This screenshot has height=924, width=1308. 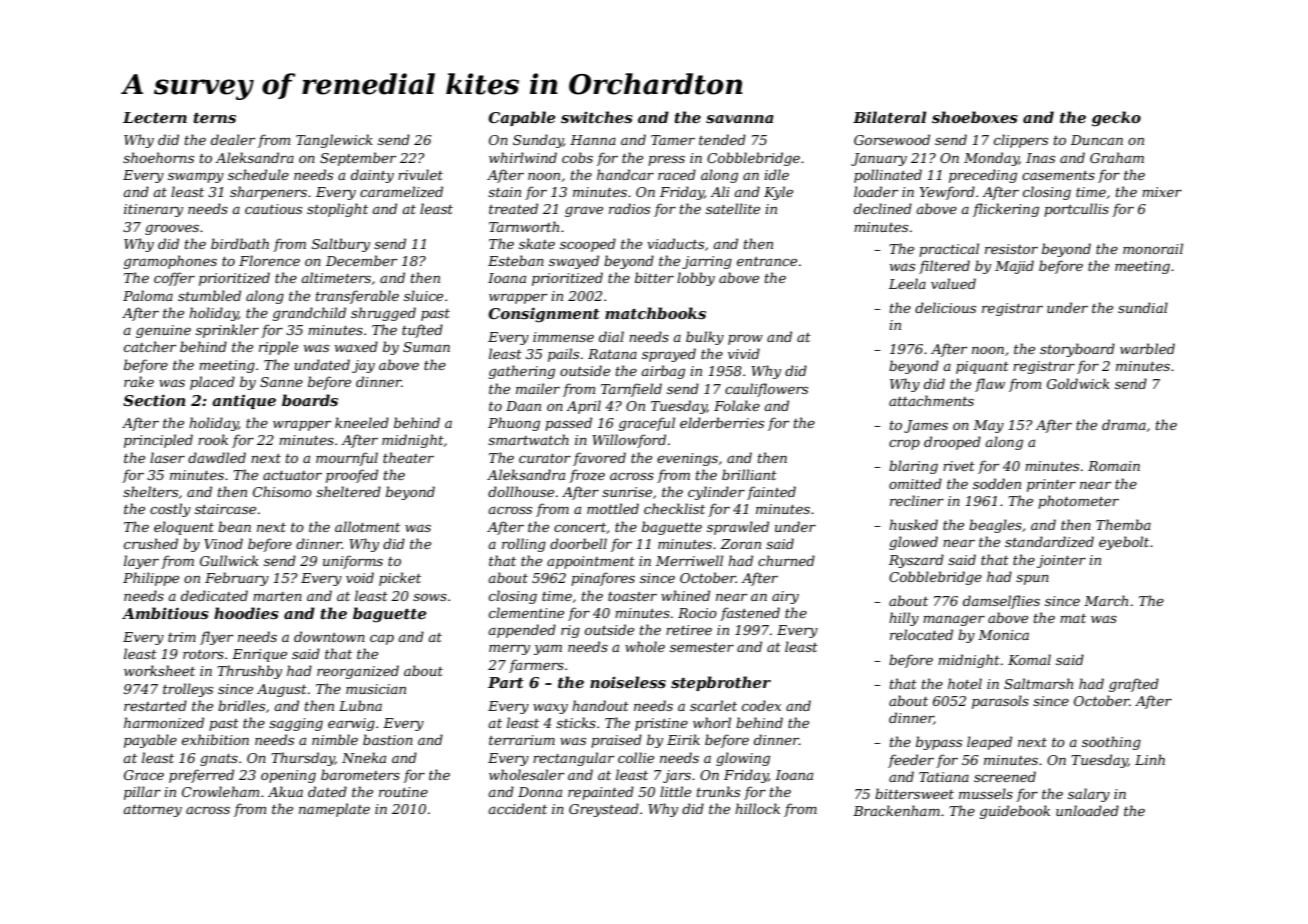 What do you see at coordinates (1078, 383) in the screenshot?
I see `Goldwick` at bounding box center [1078, 383].
